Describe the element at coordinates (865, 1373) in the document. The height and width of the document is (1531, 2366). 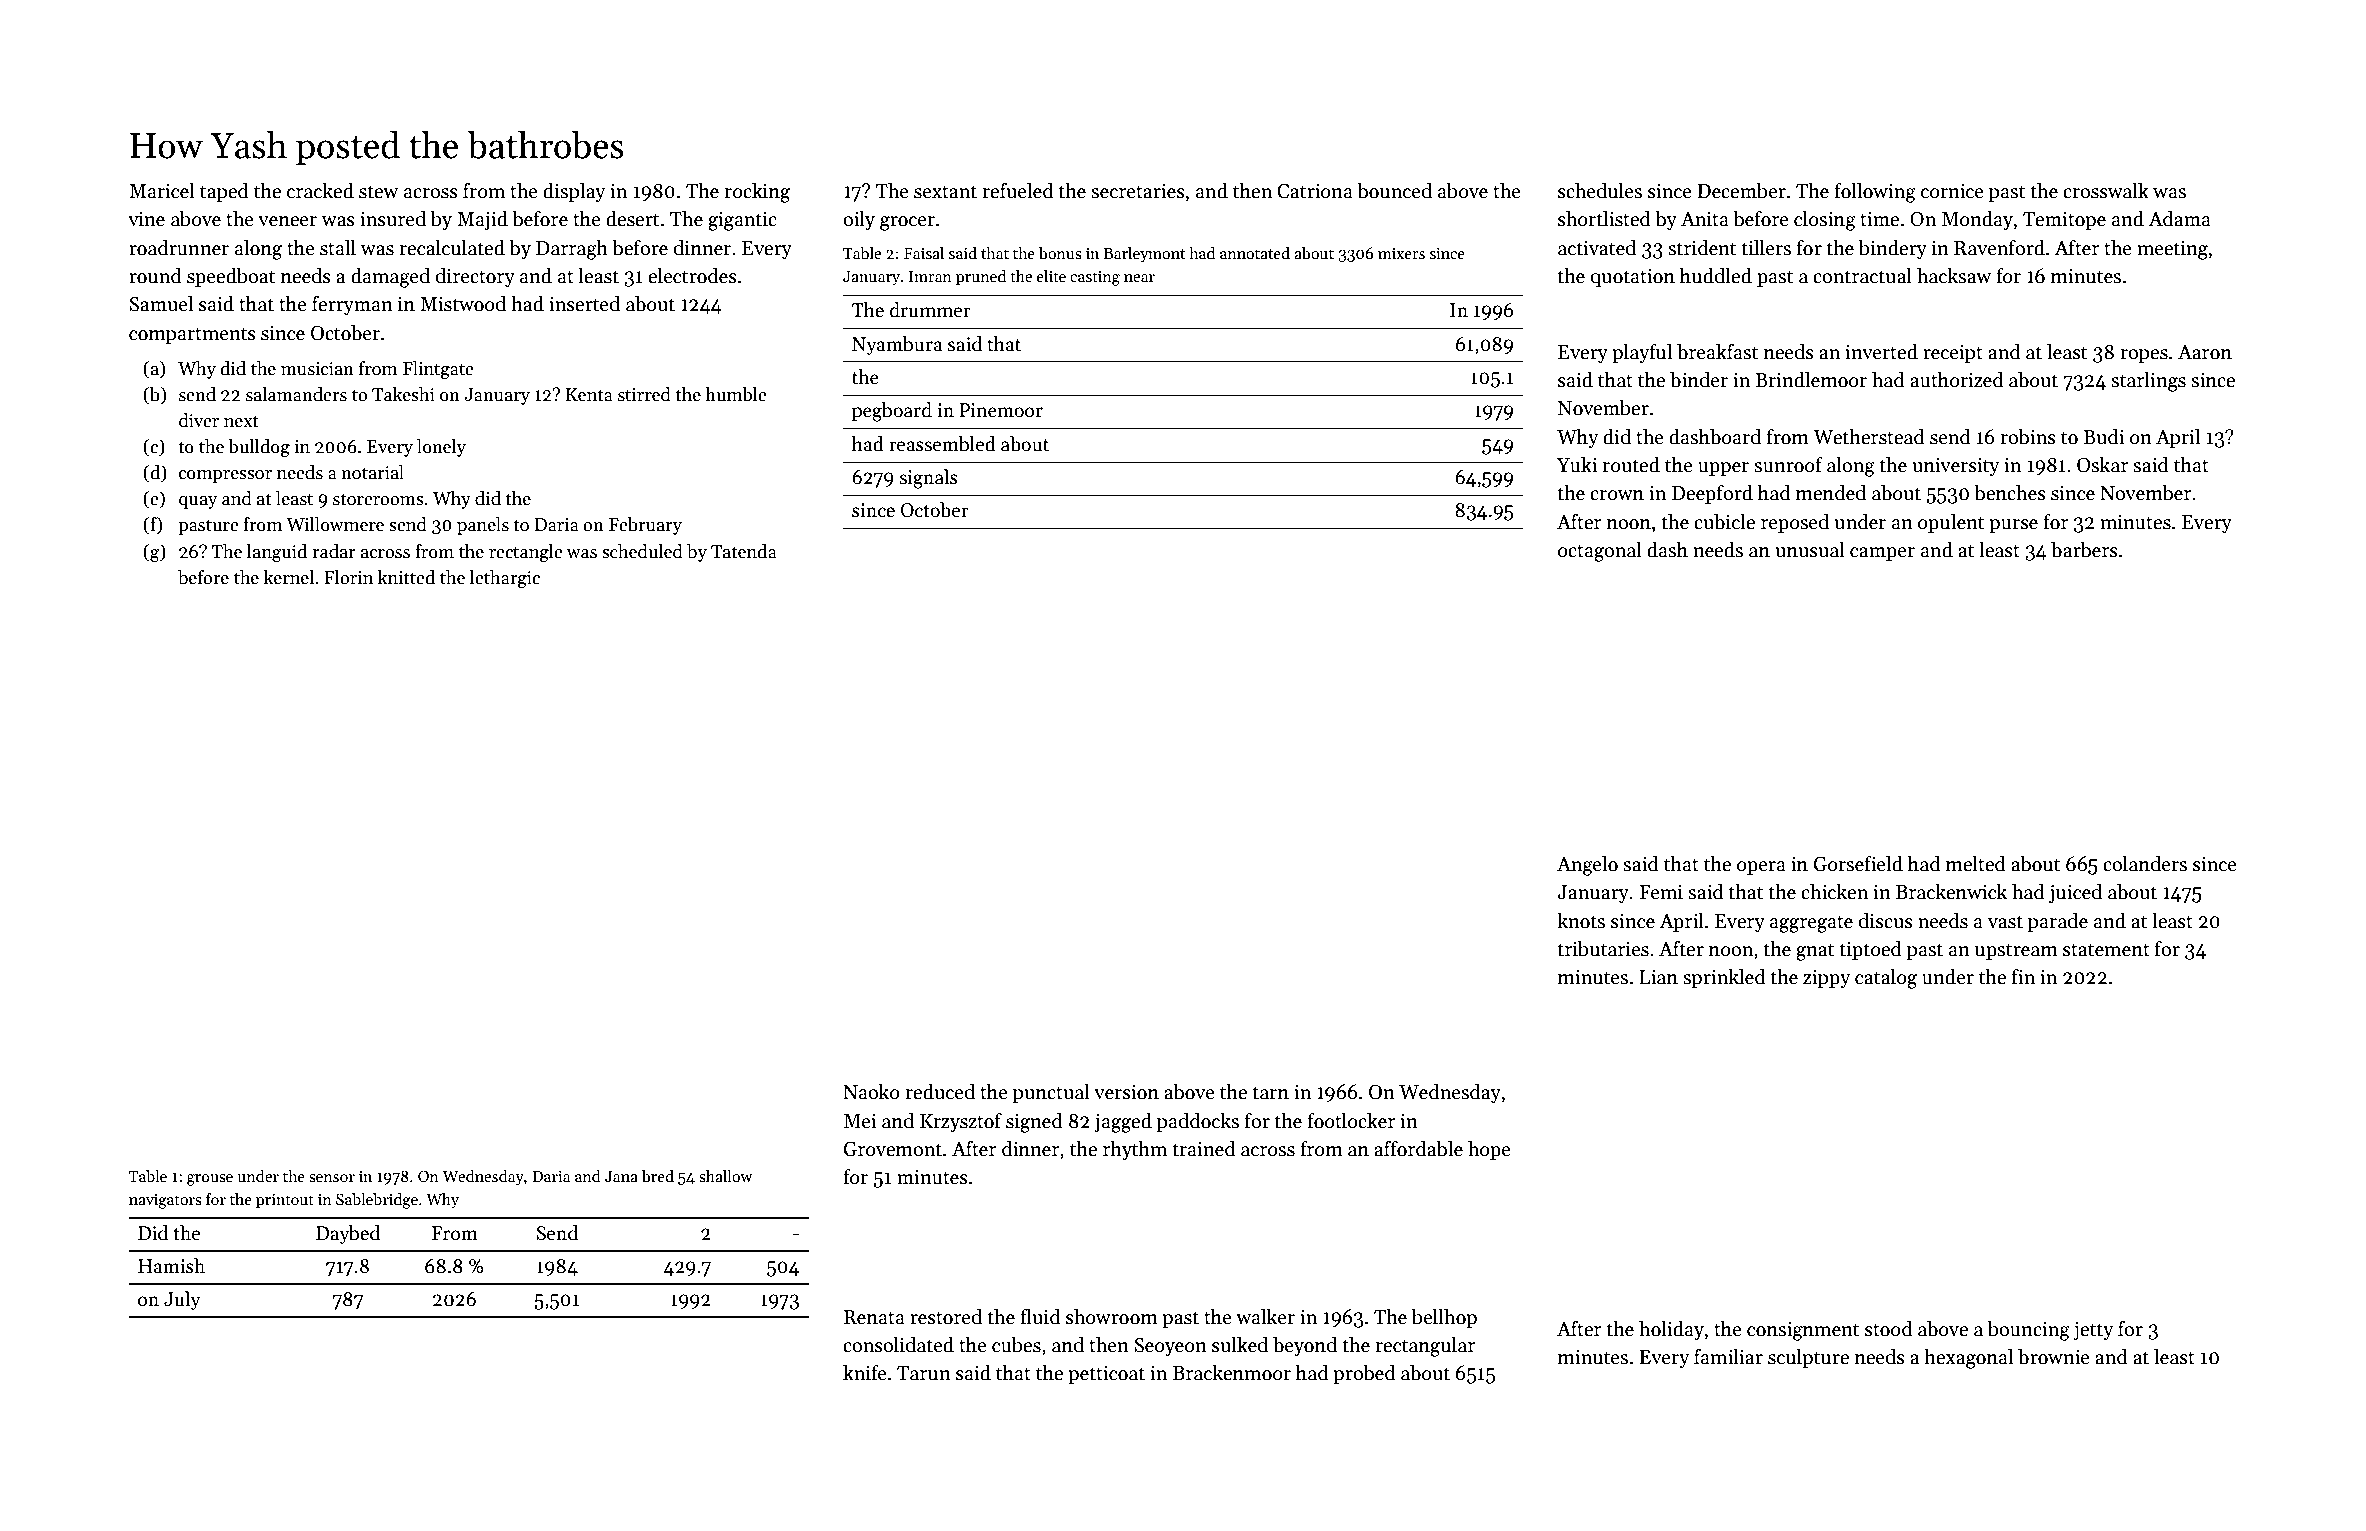
I see `knife` at that location.
